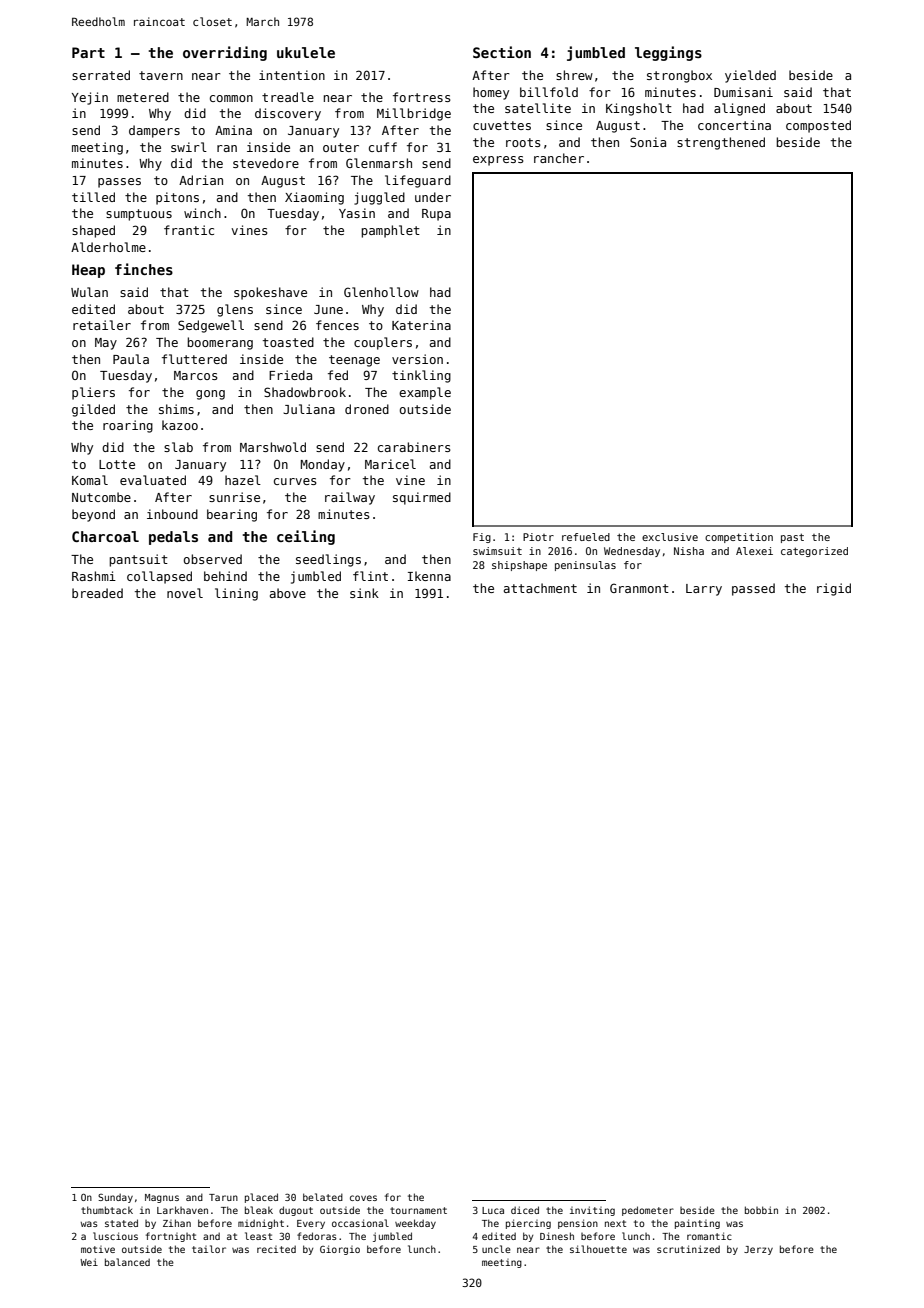 The height and width of the image is (1308, 924). I want to click on rigid, so click(834, 589).
